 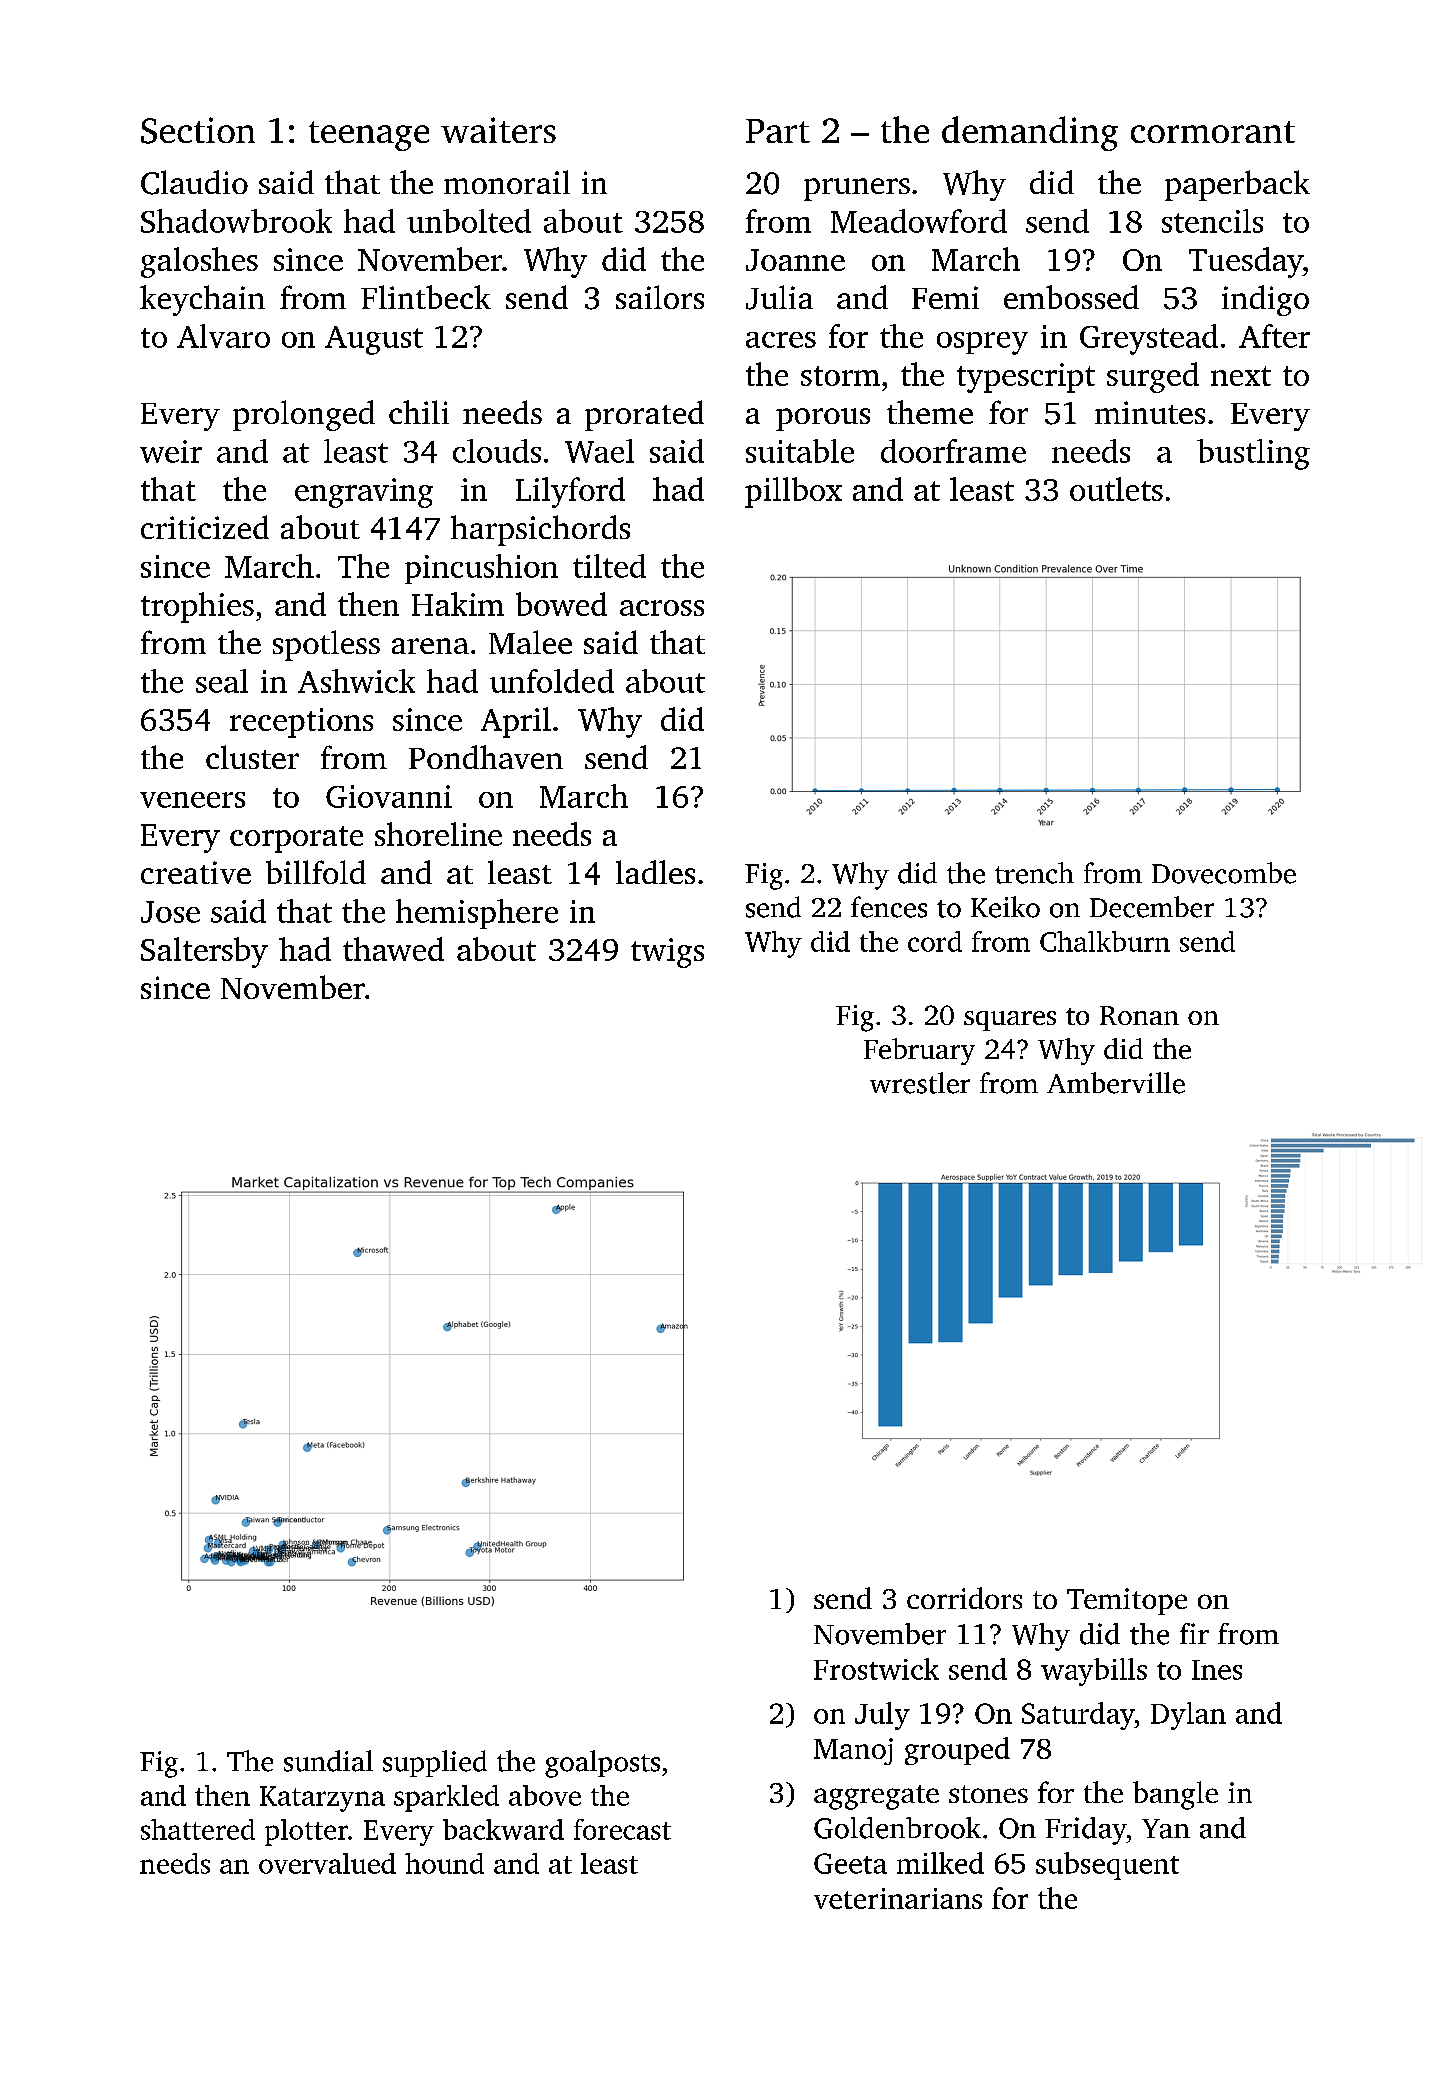 I want to click on unfolded, so click(x=552, y=681).
